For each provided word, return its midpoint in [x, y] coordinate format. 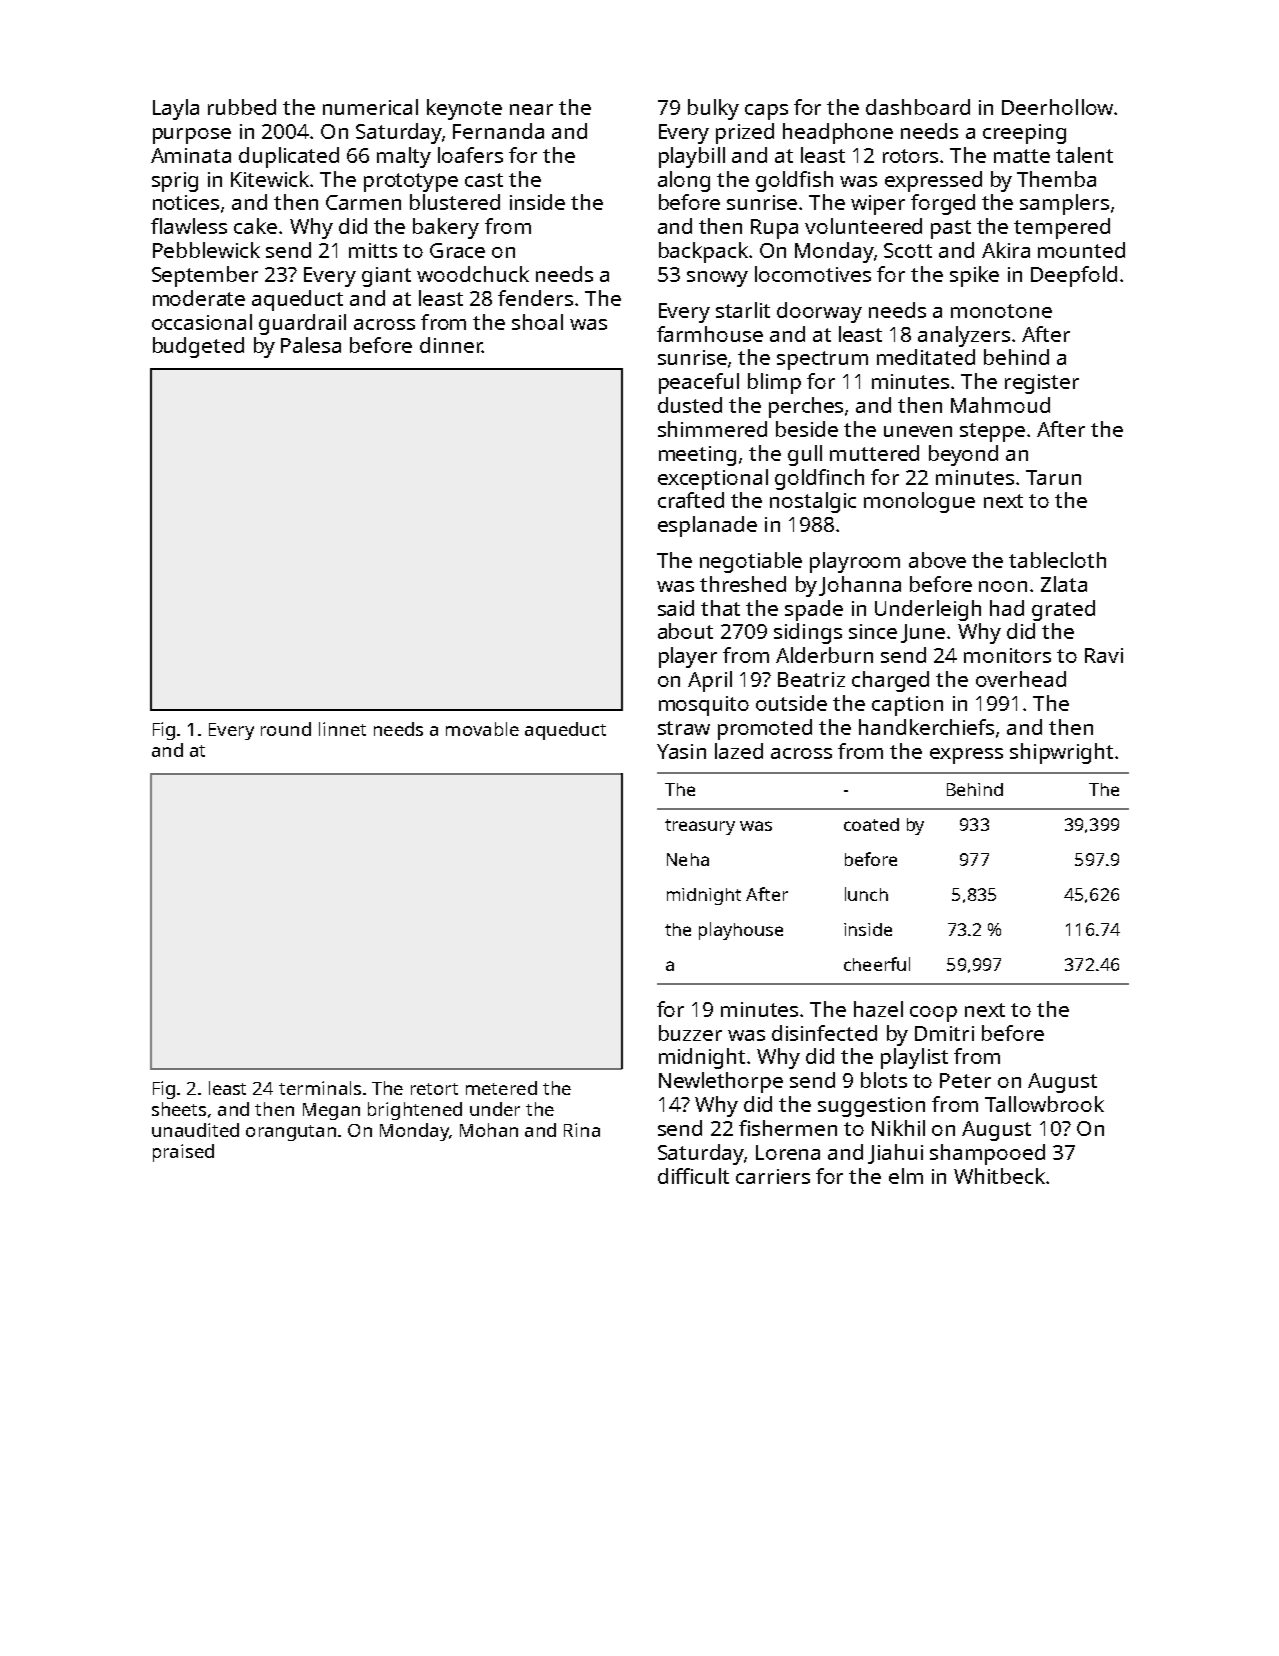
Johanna [860, 586]
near [531, 109]
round [286, 729]
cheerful [877, 964]
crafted [691, 500]
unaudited [195, 1130]
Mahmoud [1000, 405]
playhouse [741, 931]
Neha [688, 859]
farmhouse [710, 334]
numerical [370, 107]
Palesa [311, 345]
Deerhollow [1057, 107]
